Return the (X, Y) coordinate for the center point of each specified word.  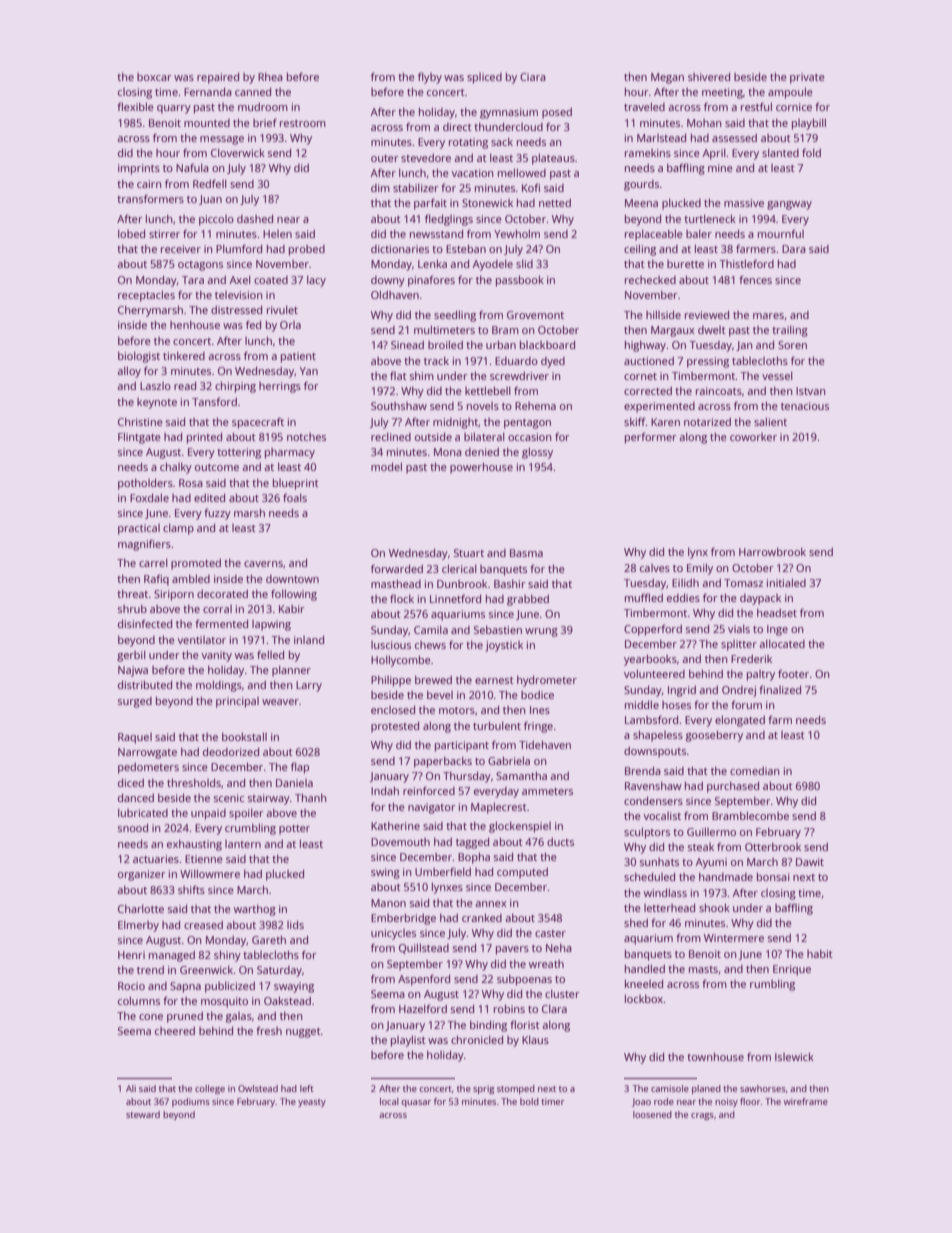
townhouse (715, 1056)
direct (457, 127)
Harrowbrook (772, 552)
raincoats (719, 391)
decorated (222, 594)
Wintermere (734, 938)
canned (253, 91)
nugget (303, 1033)
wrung (541, 632)
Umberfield (443, 871)
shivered (709, 76)
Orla (290, 325)
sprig (483, 1089)
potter (294, 830)
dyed (553, 362)
